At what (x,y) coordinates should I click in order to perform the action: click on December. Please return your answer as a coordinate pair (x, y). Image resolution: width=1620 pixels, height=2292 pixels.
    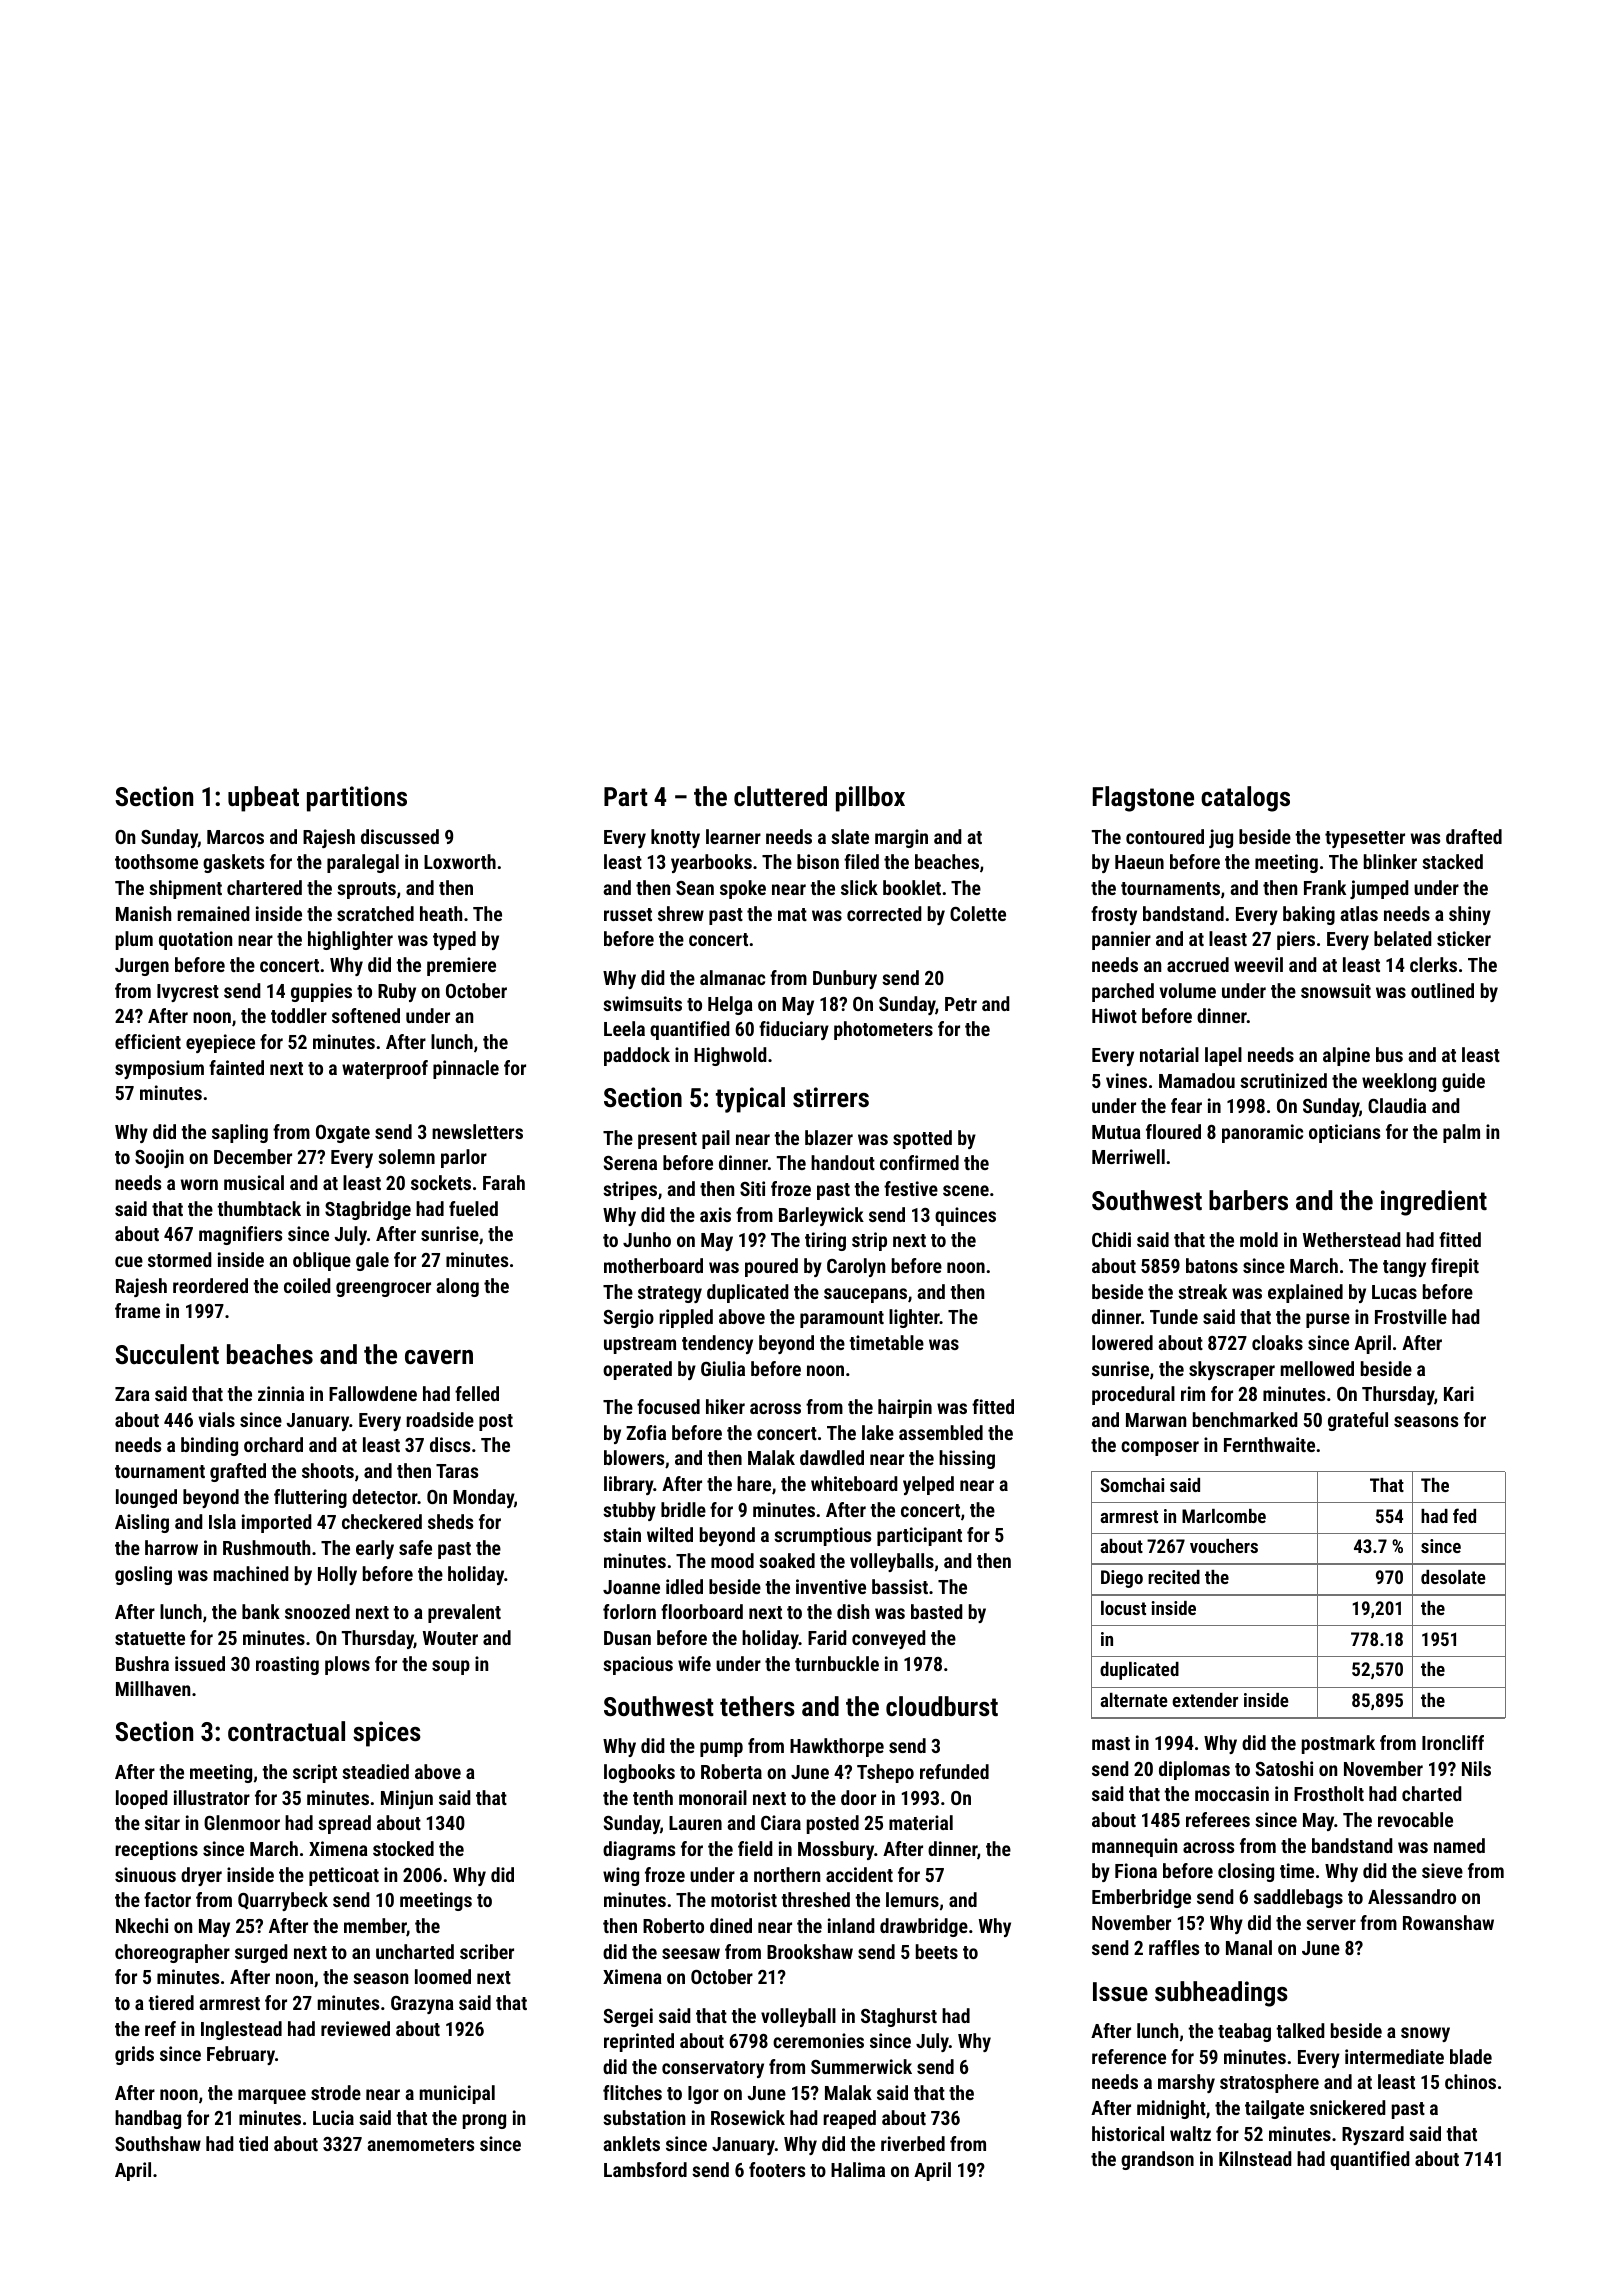
    Looking at the image, I should click on (253, 1156).
